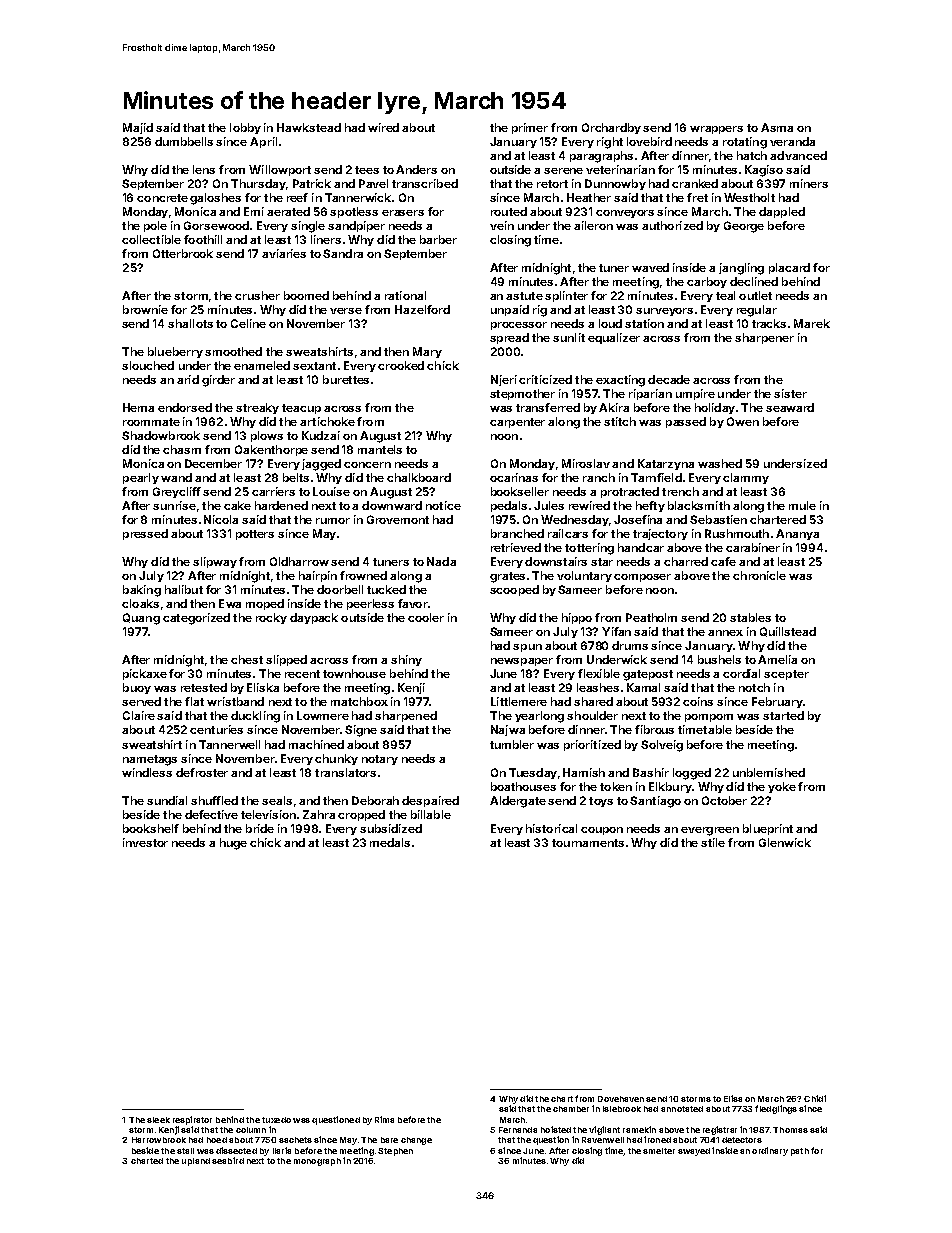 Image resolution: width=952 pixels, height=1233 pixels. What do you see at coordinates (162, 198) in the screenshot?
I see `concrete` at bounding box center [162, 198].
